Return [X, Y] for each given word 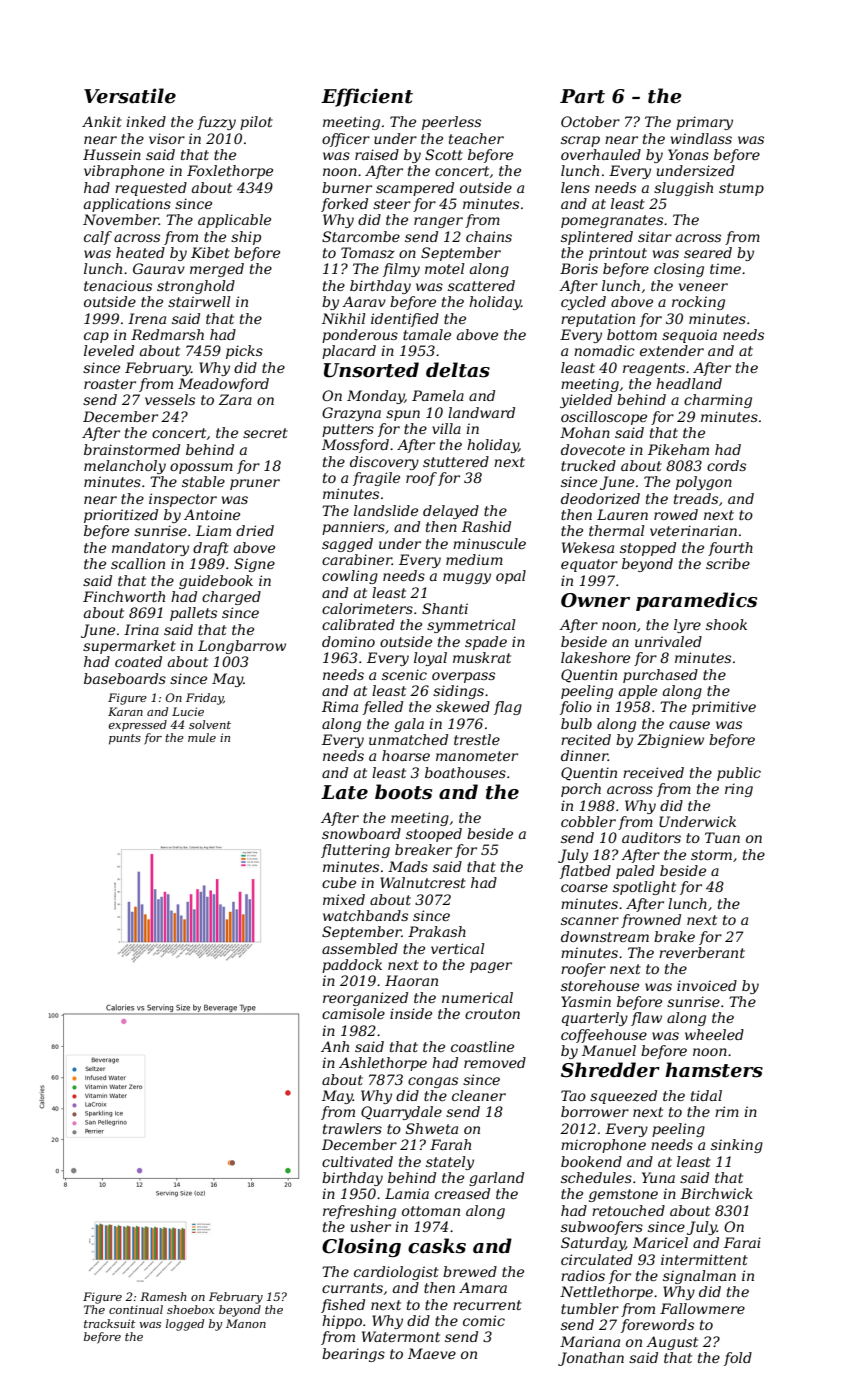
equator [589, 565]
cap [96, 337]
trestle [477, 739]
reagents [654, 369]
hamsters [714, 1070]
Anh [335, 1046]
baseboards [125, 678]
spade [486, 643]
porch [581, 790]
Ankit [102, 121]
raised [377, 154]
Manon [246, 1323]
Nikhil [343, 318]
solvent [210, 724]
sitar [655, 236]
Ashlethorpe [383, 1064]
